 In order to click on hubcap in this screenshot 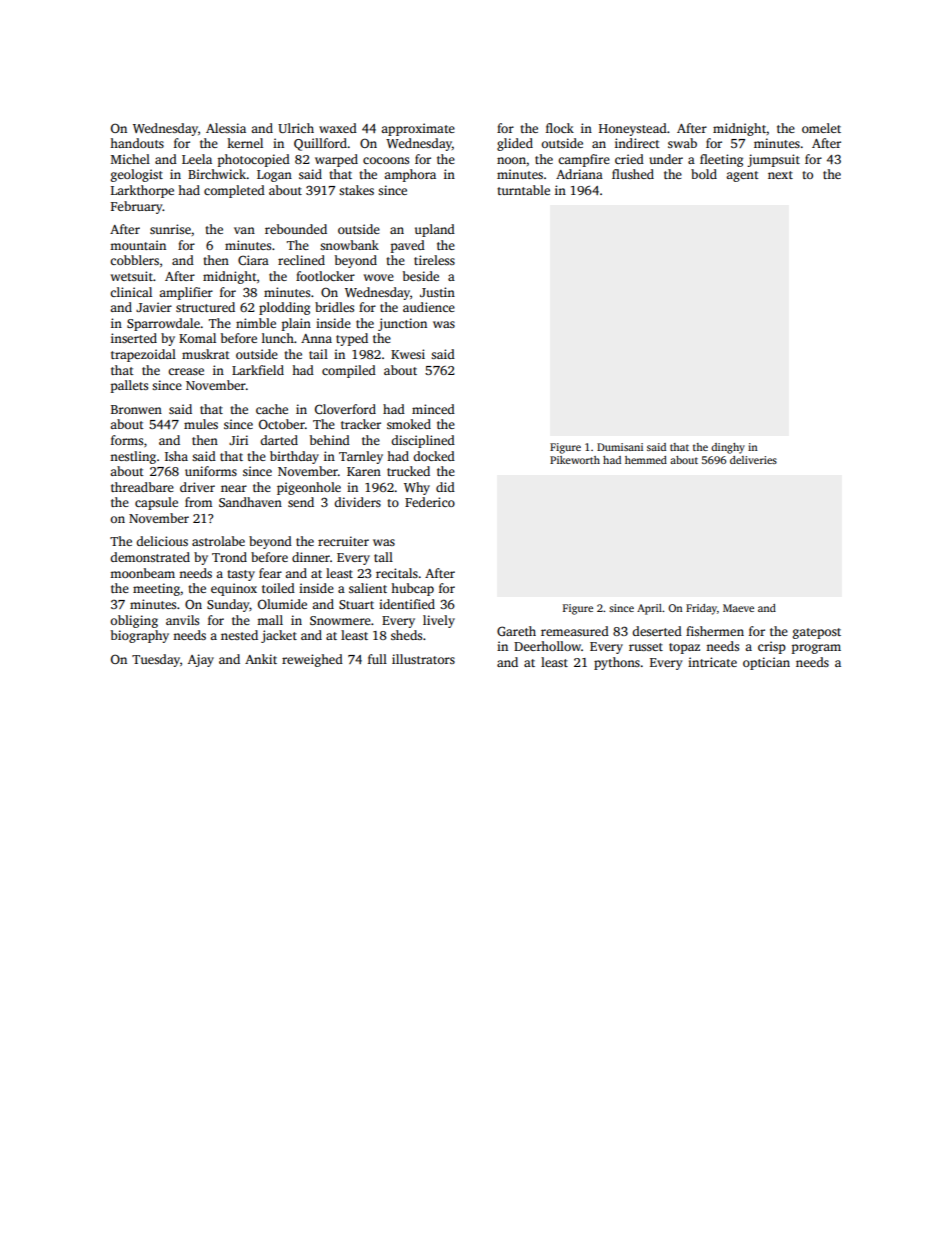, I will do `click(412, 589)`.
